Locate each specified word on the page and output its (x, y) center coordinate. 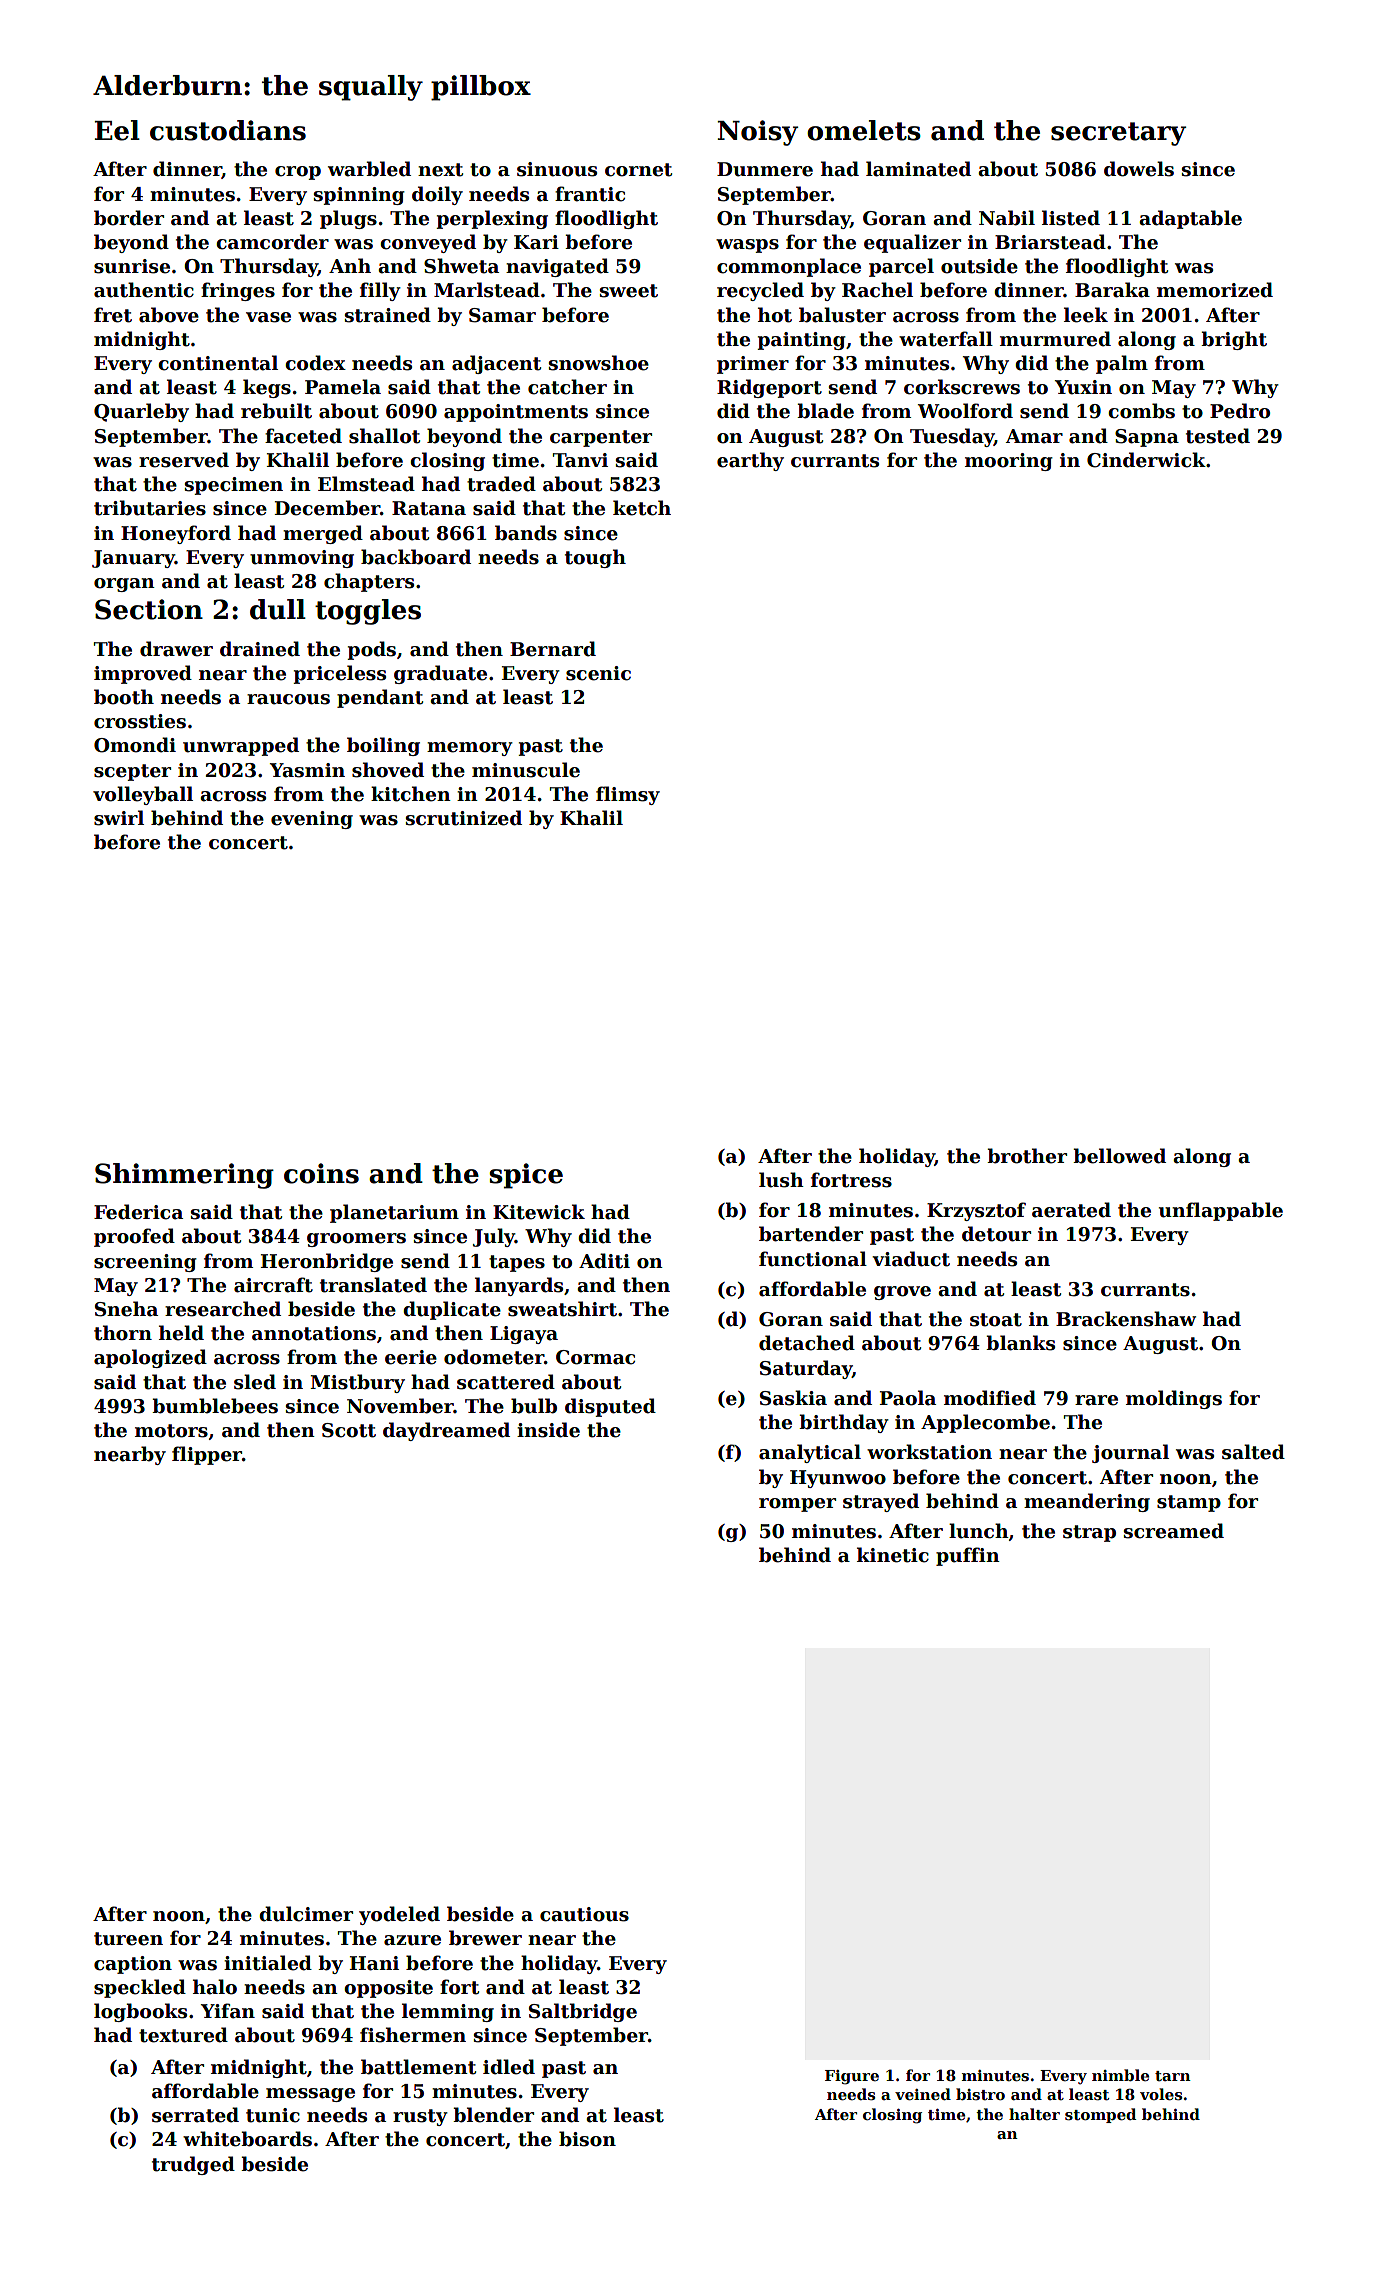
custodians (228, 130)
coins (321, 1173)
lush (781, 1180)
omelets (864, 130)
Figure (852, 2077)
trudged (193, 2165)
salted (1253, 1452)
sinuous (557, 169)
